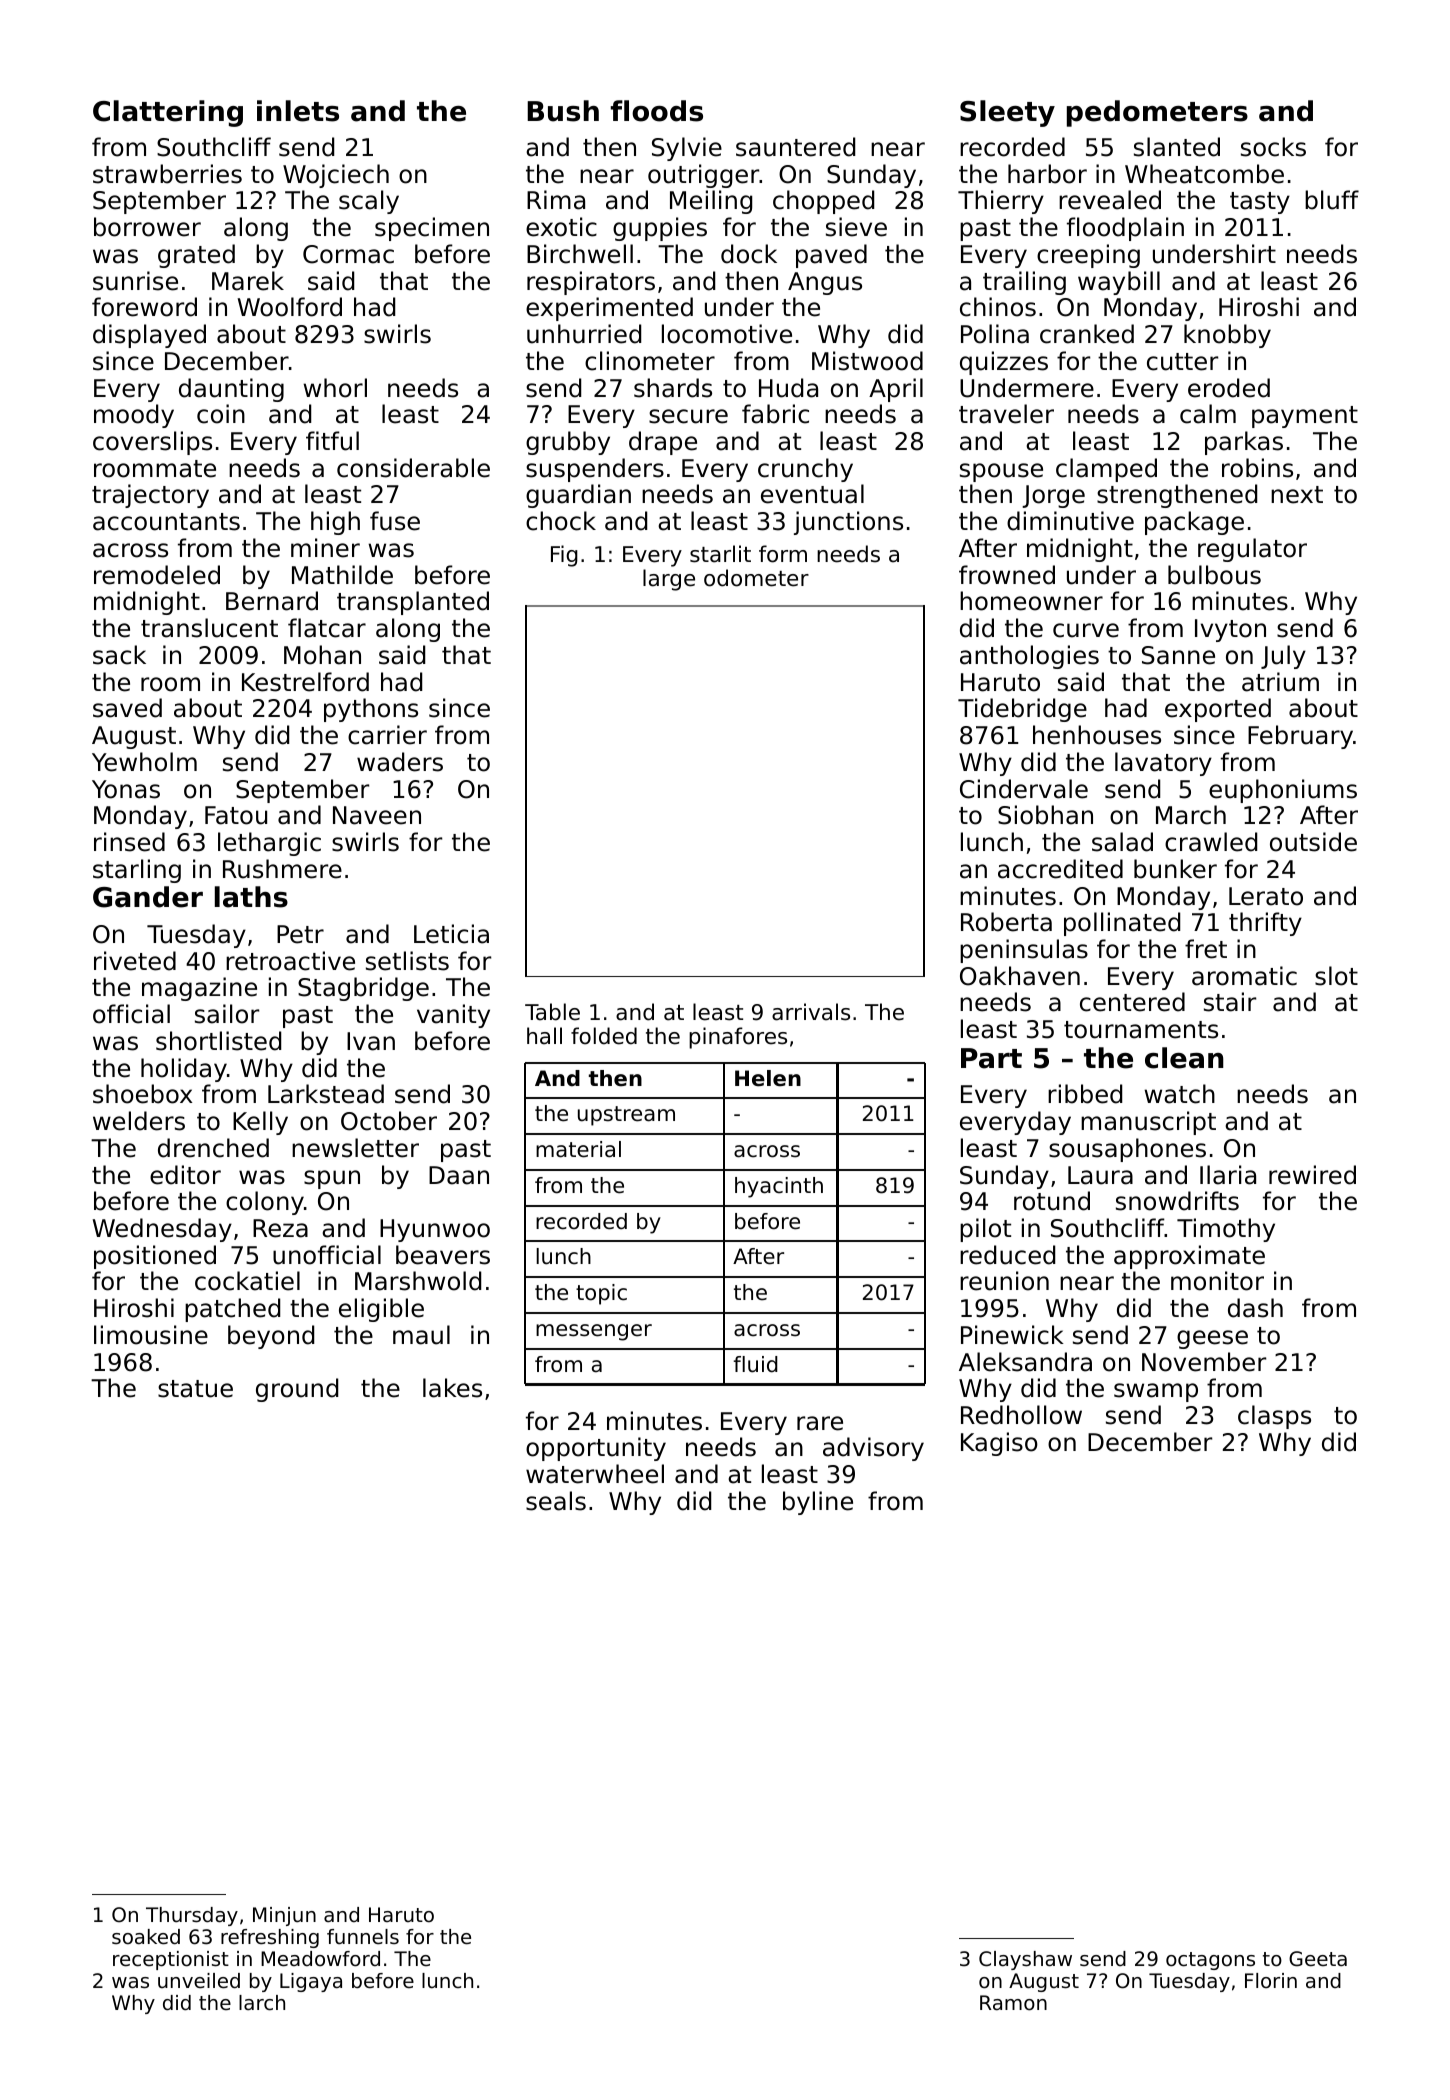  Describe the element at coordinates (144, 307) in the page. I see `foreword` at that location.
